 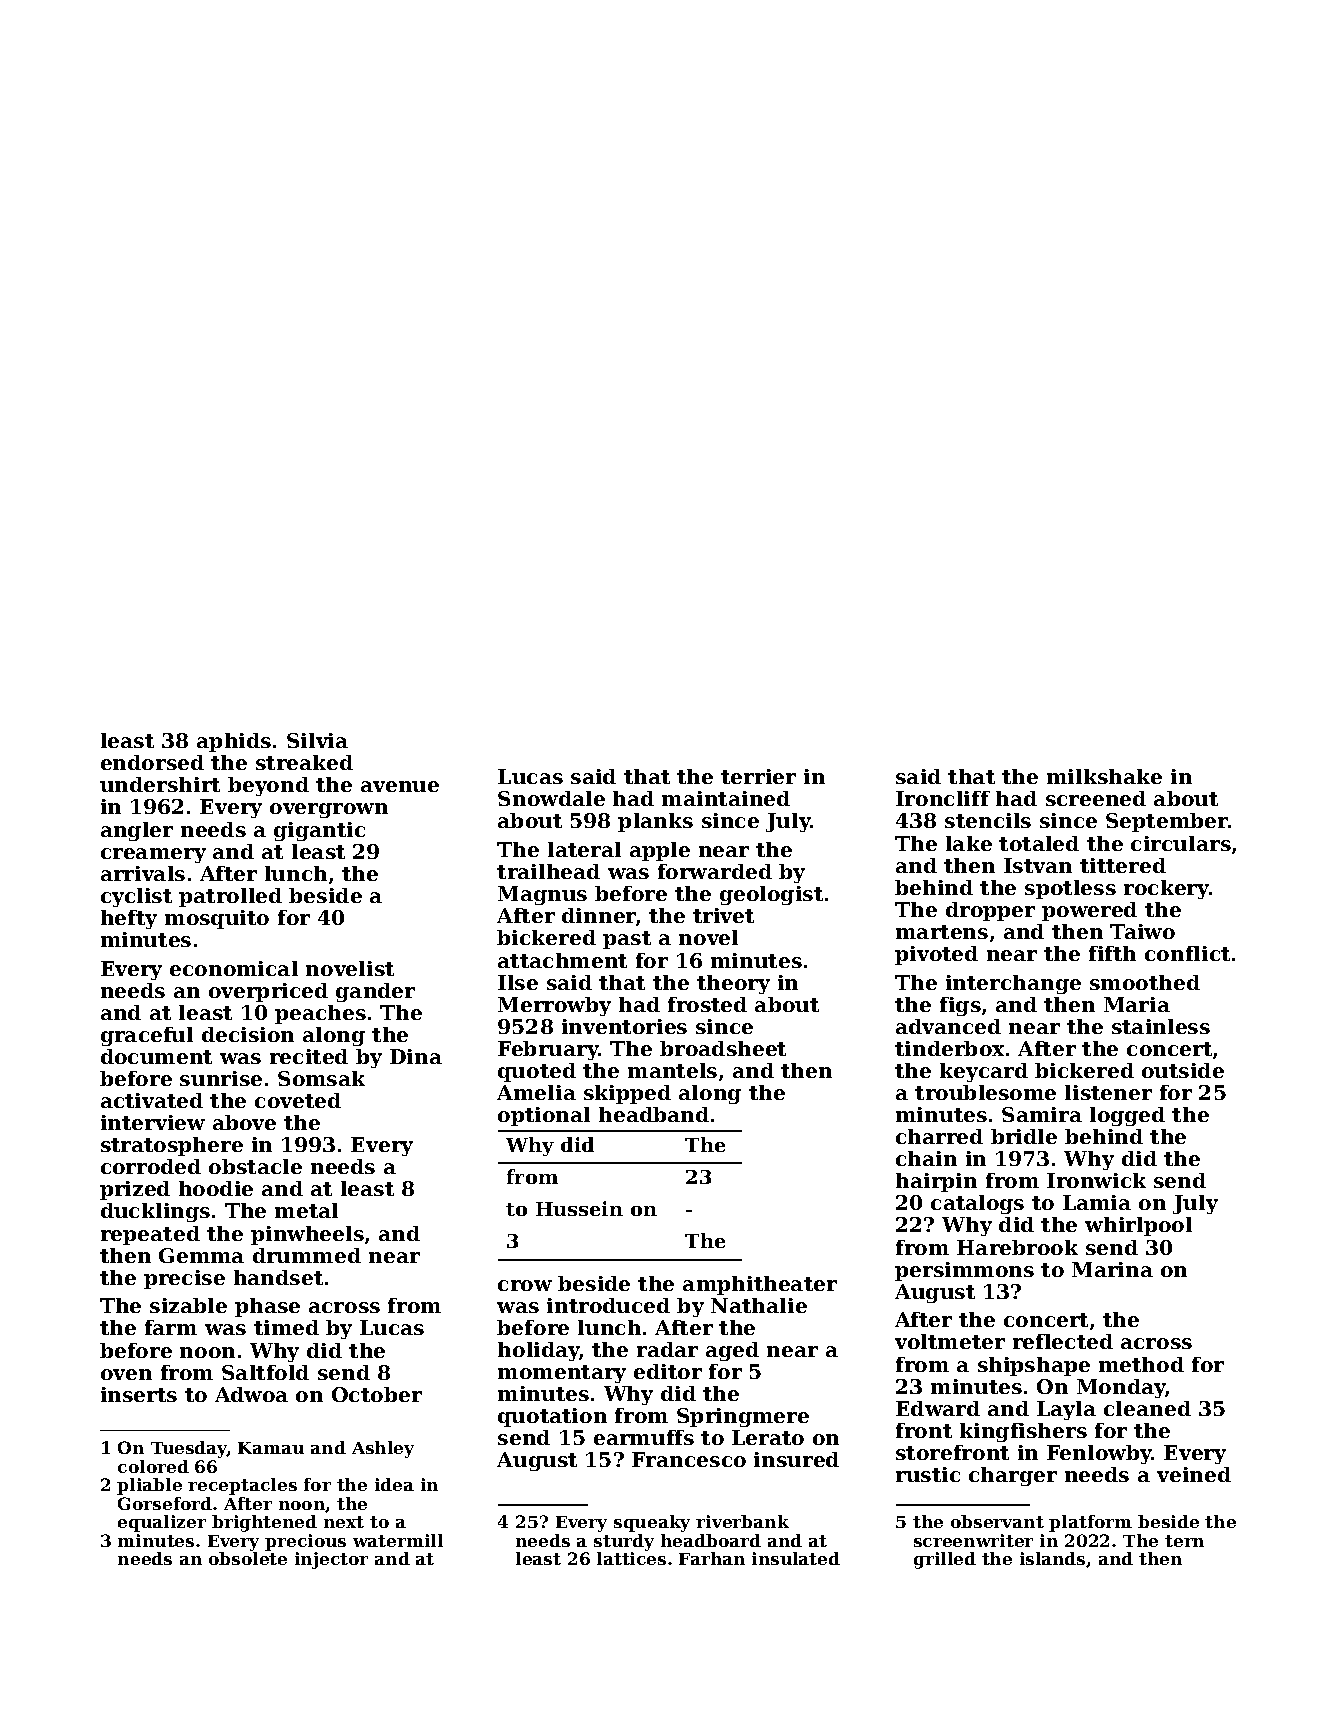 I want to click on grilled, so click(x=945, y=1560).
